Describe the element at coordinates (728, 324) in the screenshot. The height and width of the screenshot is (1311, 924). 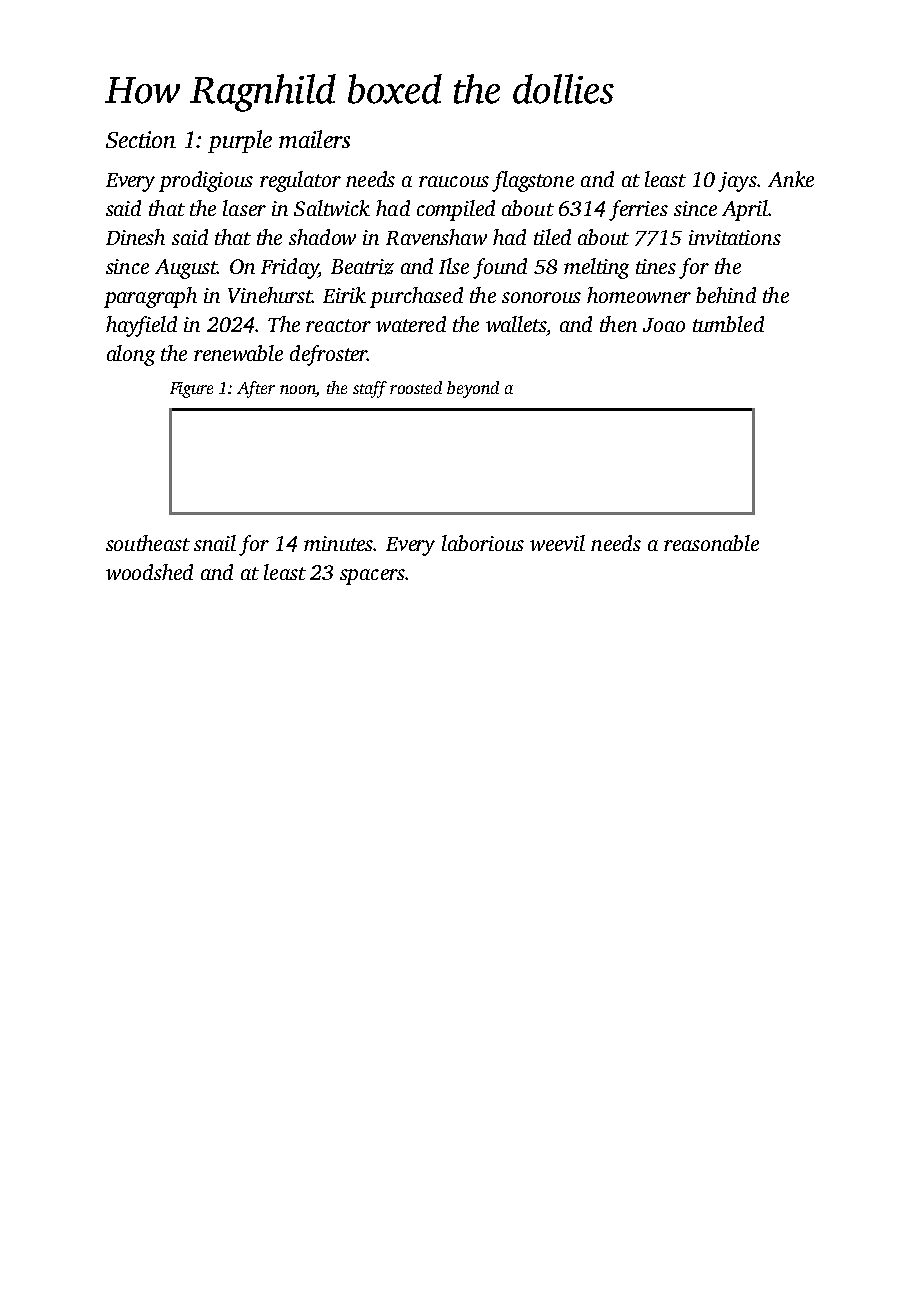
I see `tumbled` at that location.
